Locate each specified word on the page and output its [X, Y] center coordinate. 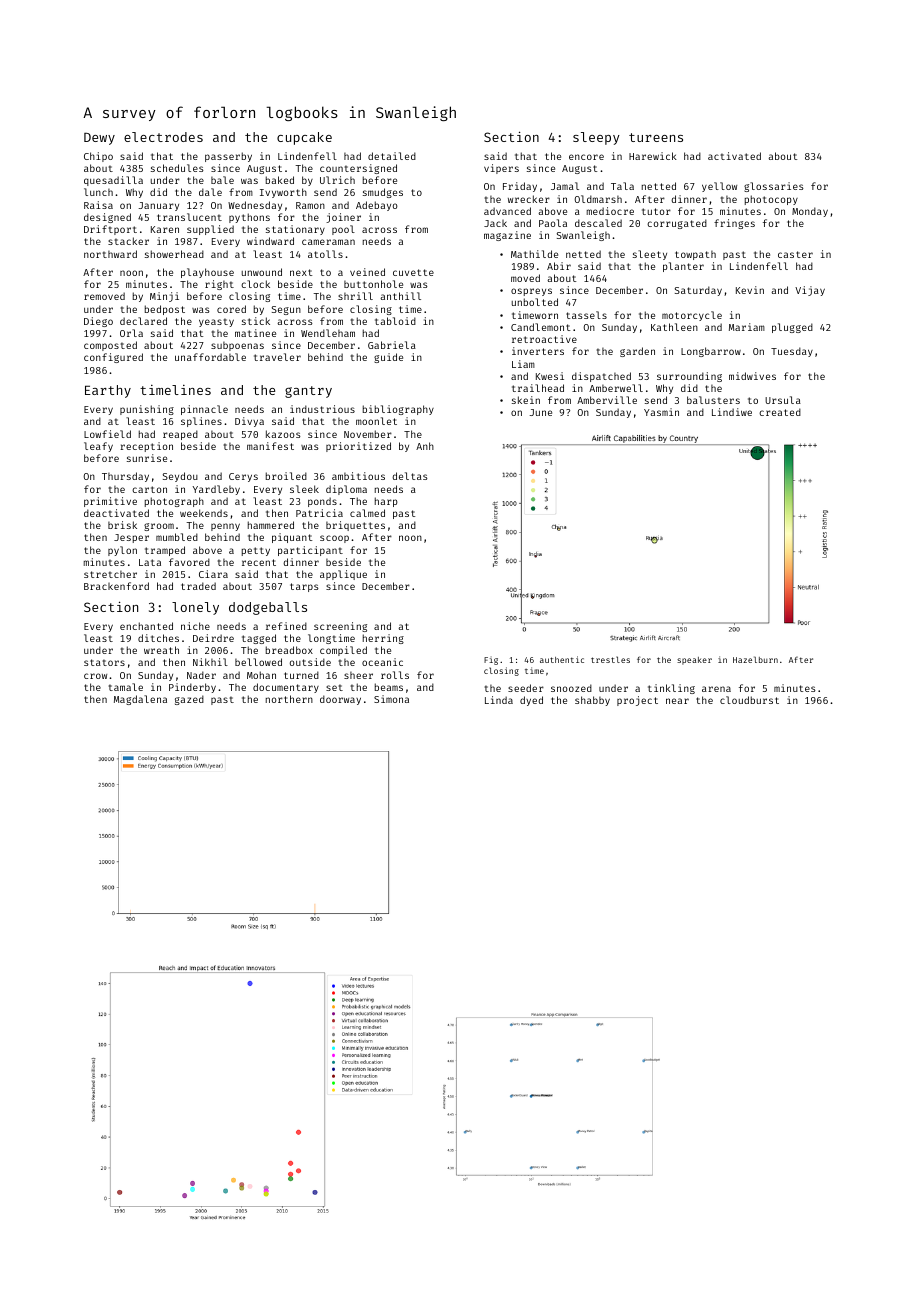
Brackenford [116, 586]
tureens [656, 137]
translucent [189, 217]
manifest [270, 446]
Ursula [783, 400]
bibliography [398, 410]
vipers [501, 169]
